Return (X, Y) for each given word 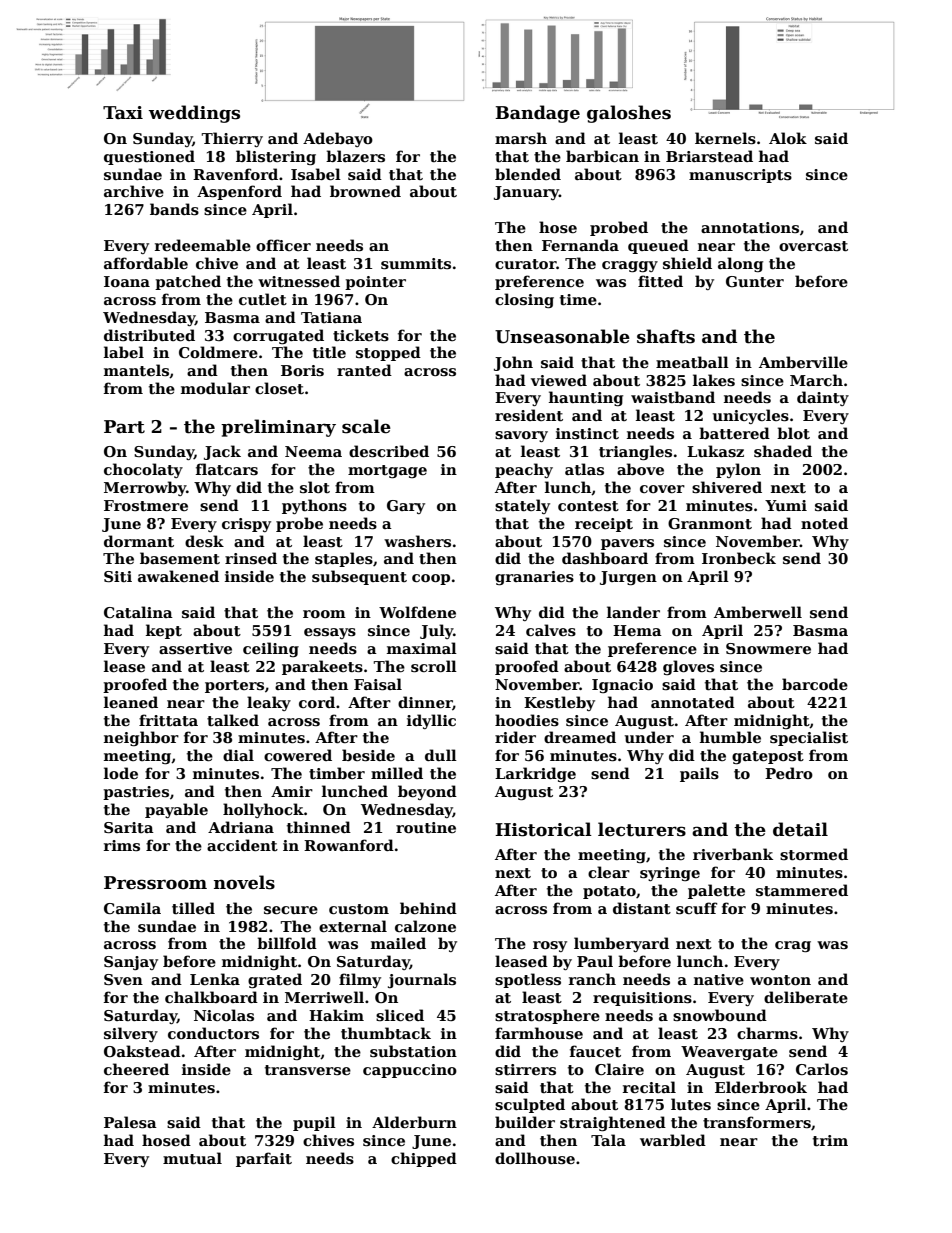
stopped (388, 353)
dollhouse (535, 1158)
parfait (264, 1159)
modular (215, 388)
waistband (673, 397)
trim (830, 1140)
